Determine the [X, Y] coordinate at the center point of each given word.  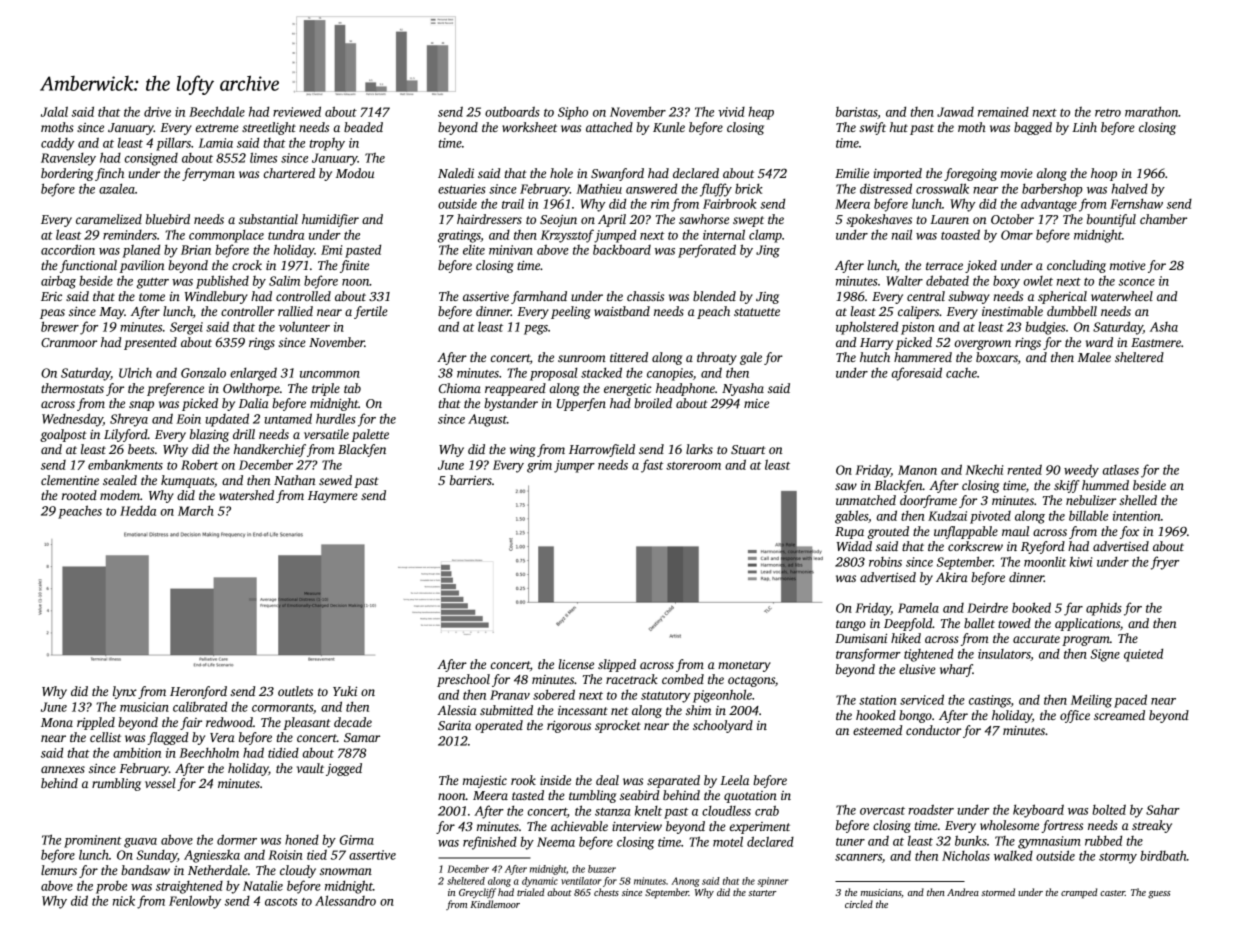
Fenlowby [195, 902]
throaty [717, 358]
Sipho [573, 113]
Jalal [54, 111]
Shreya [129, 420]
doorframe [928, 501]
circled [859, 904]
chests [606, 892]
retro [1108, 113]
